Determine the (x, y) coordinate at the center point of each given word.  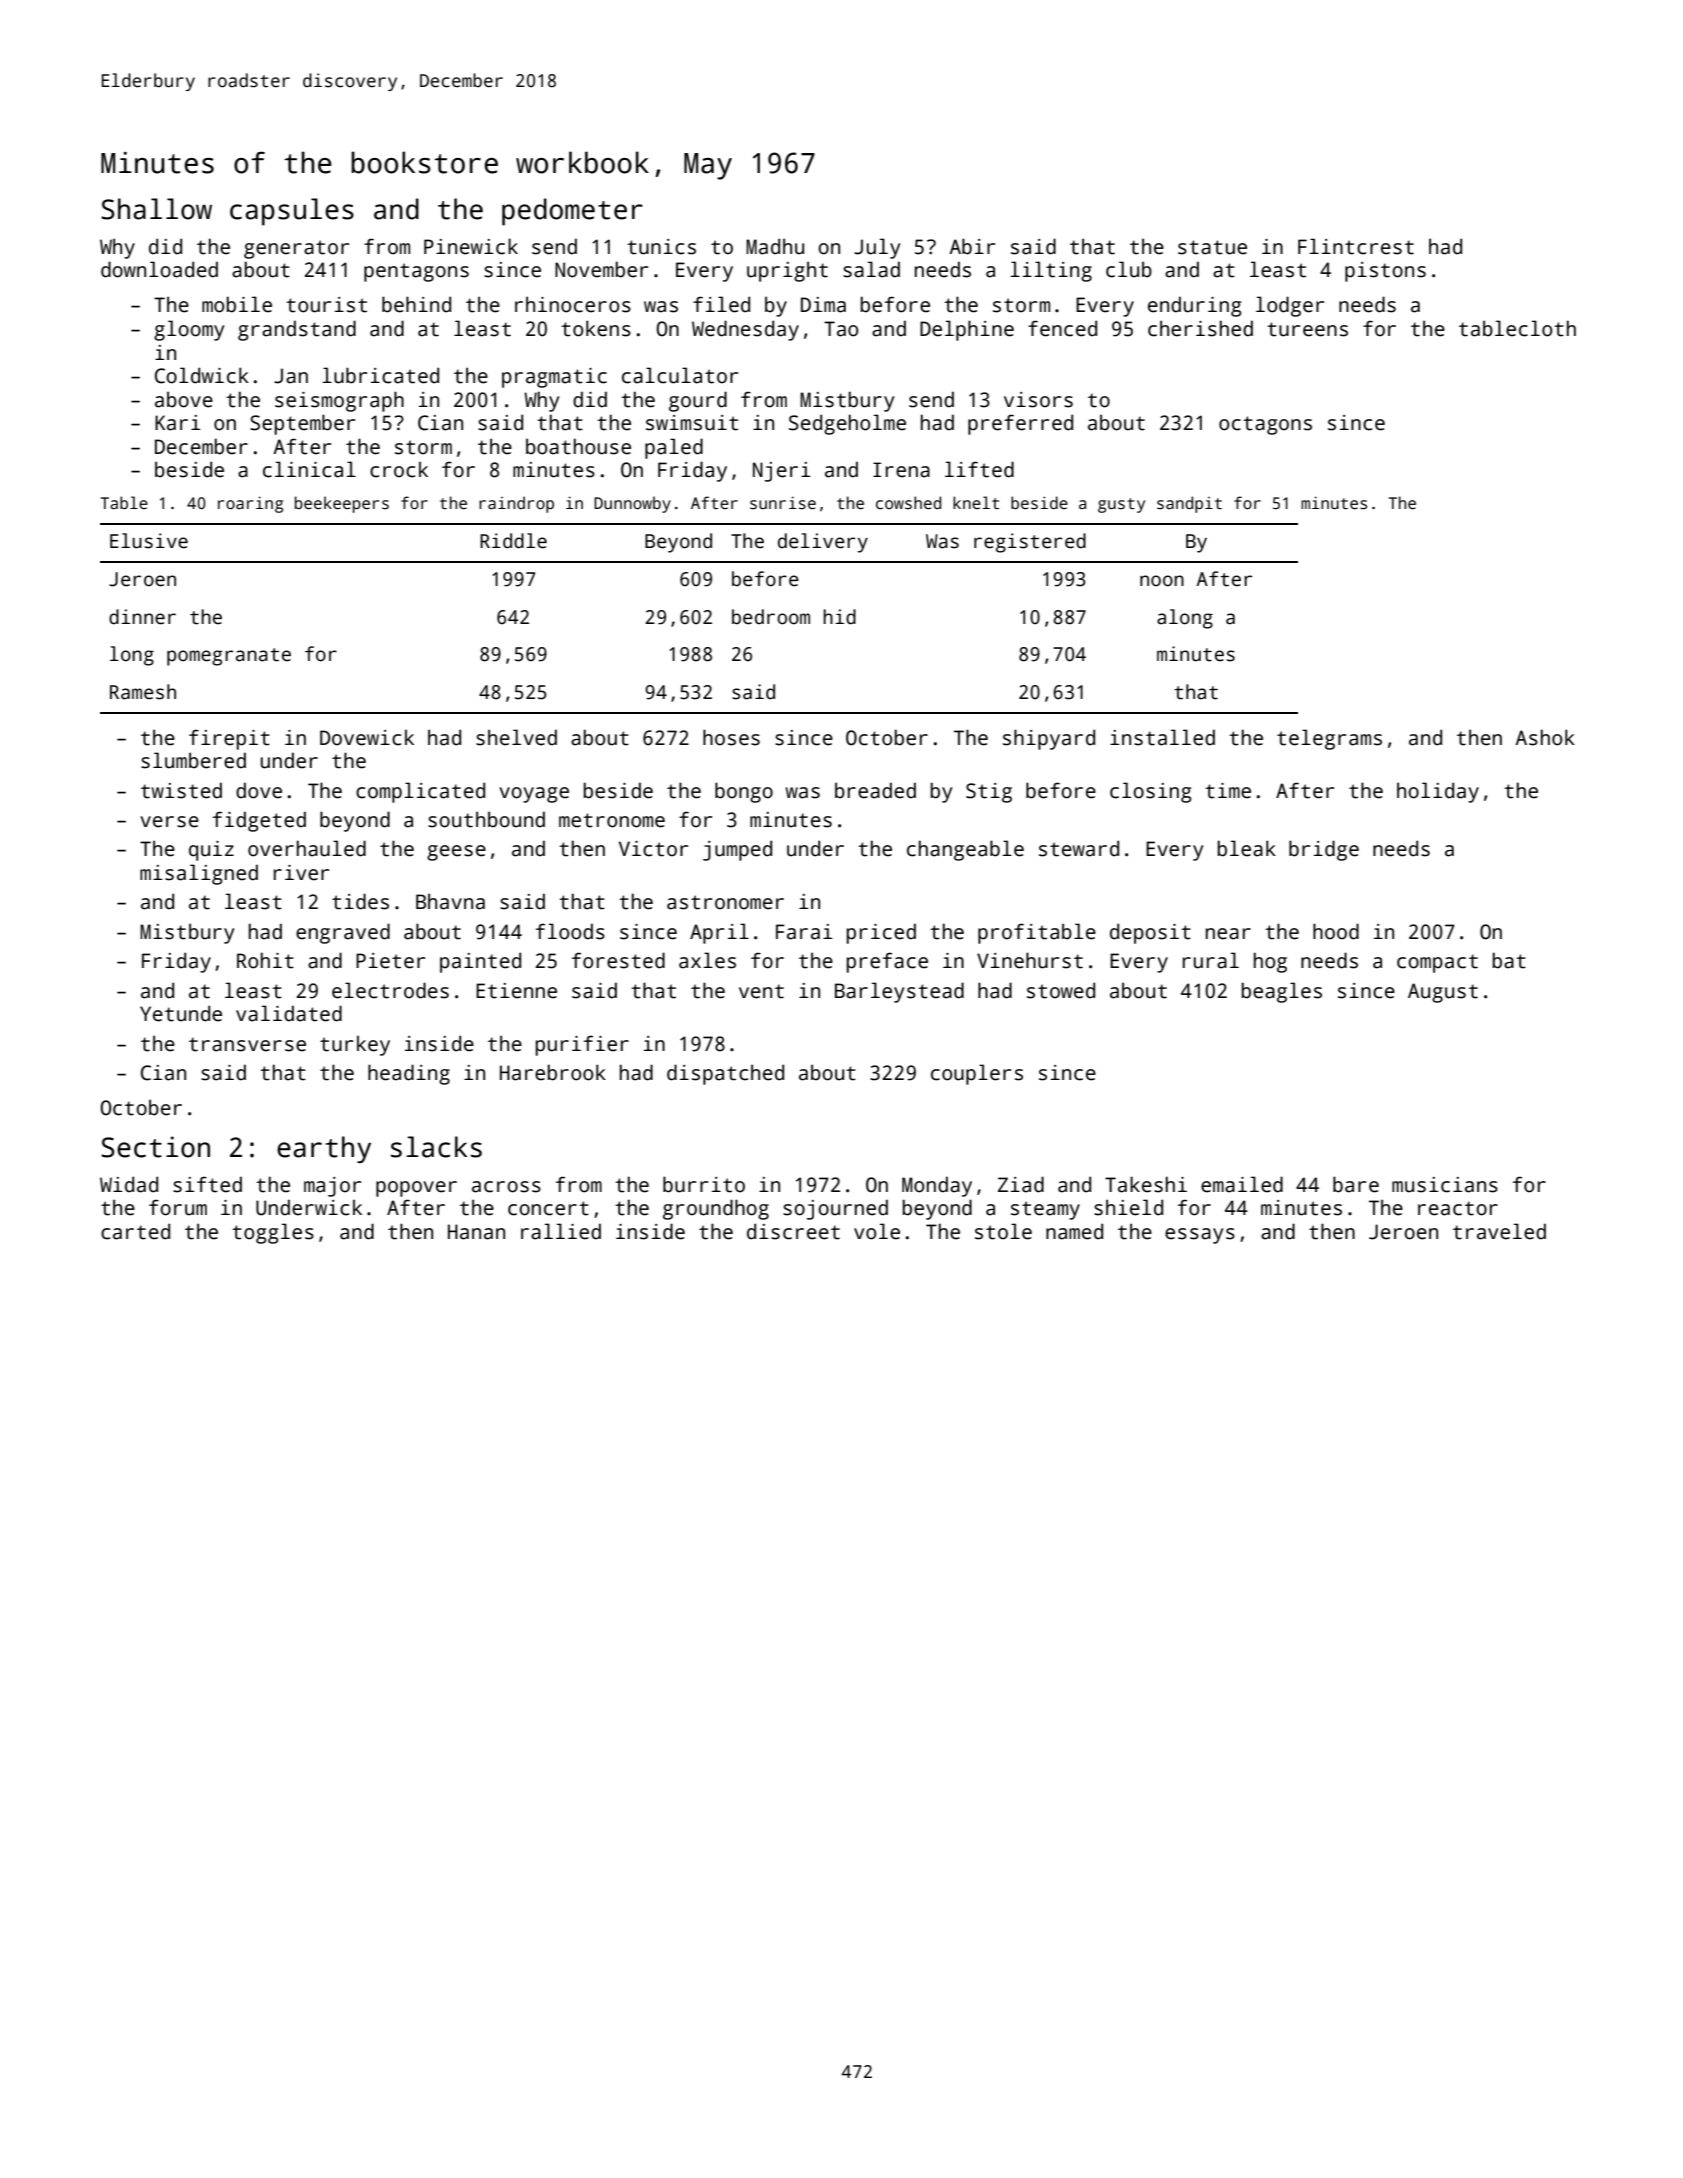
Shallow (156, 209)
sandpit (1189, 504)
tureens (1307, 329)
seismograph (339, 401)
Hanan (476, 1232)
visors (1038, 400)
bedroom (771, 617)
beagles (1282, 992)
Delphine (967, 330)
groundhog (716, 1209)
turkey (355, 1046)
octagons (1265, 425)
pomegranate (229, 657)
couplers (977, 1074)
